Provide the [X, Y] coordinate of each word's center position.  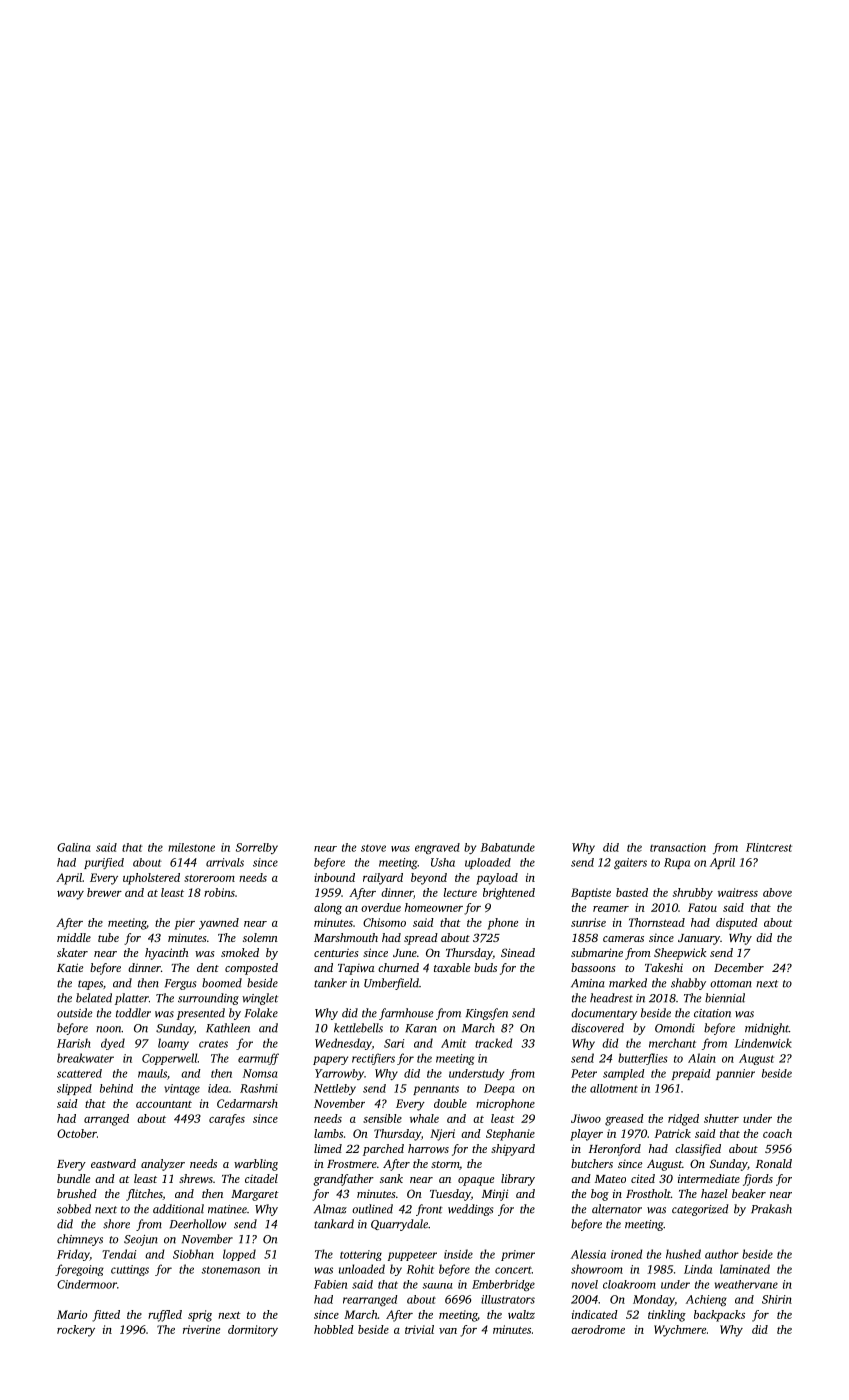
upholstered [151, 879]
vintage [182, 1089]
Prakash [771, 1209]
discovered [597, 1028]
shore [116, 1224]
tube [108, 937]
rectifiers [373, 1059]
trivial [419, 1329]
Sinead [518, 952]
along [328, 909]
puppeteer [412, 1256]
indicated [595, 1314]
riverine [201, 1329]
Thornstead [657, 922]
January [699, 939]
